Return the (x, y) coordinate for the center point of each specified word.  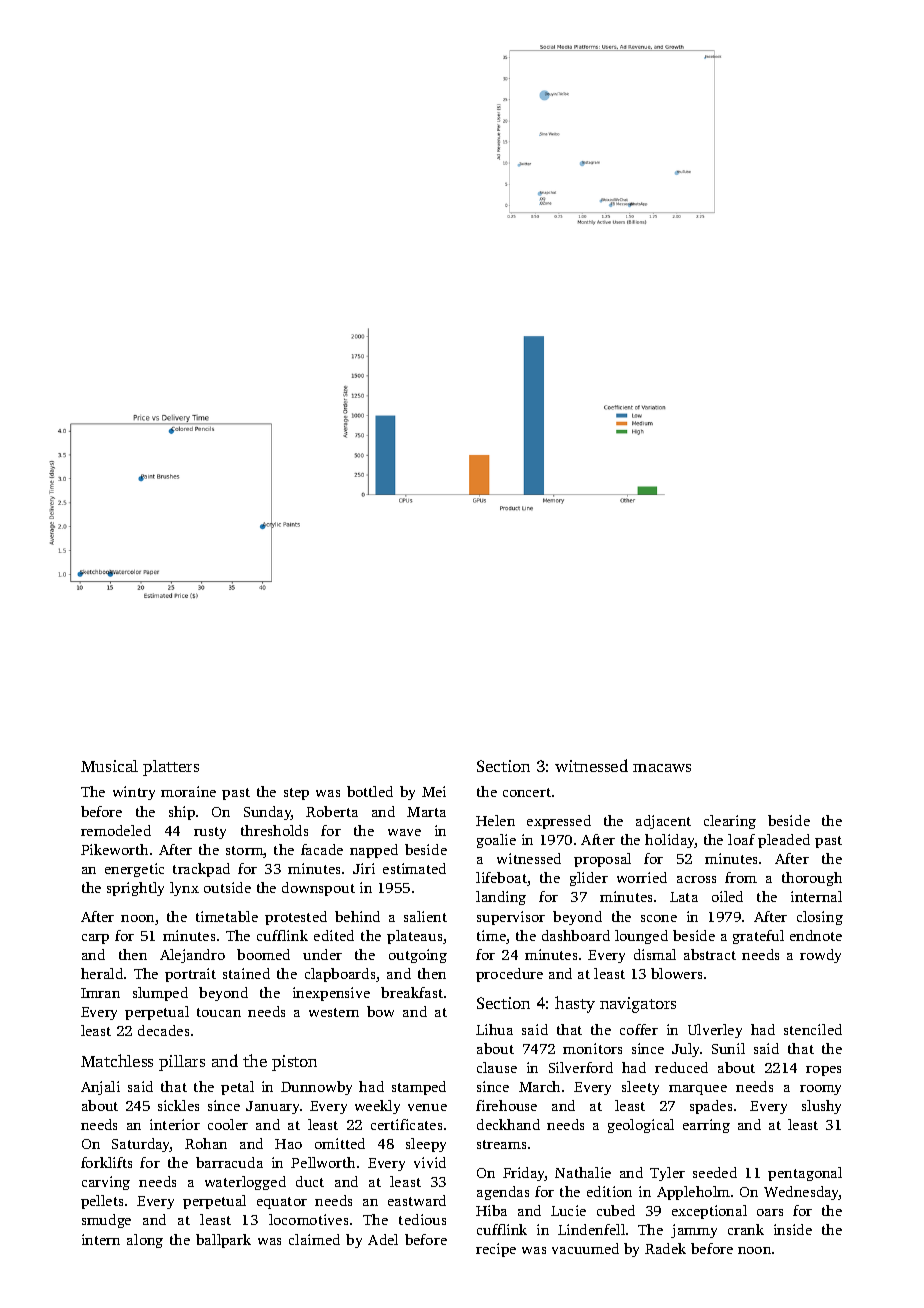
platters (171, 768)
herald (102, 973)
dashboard (576, 935)
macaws (662, 768)
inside (793, 1229)
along (145, 1241)
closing (820, 918)
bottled (370, 791)
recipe (496, 1250)
